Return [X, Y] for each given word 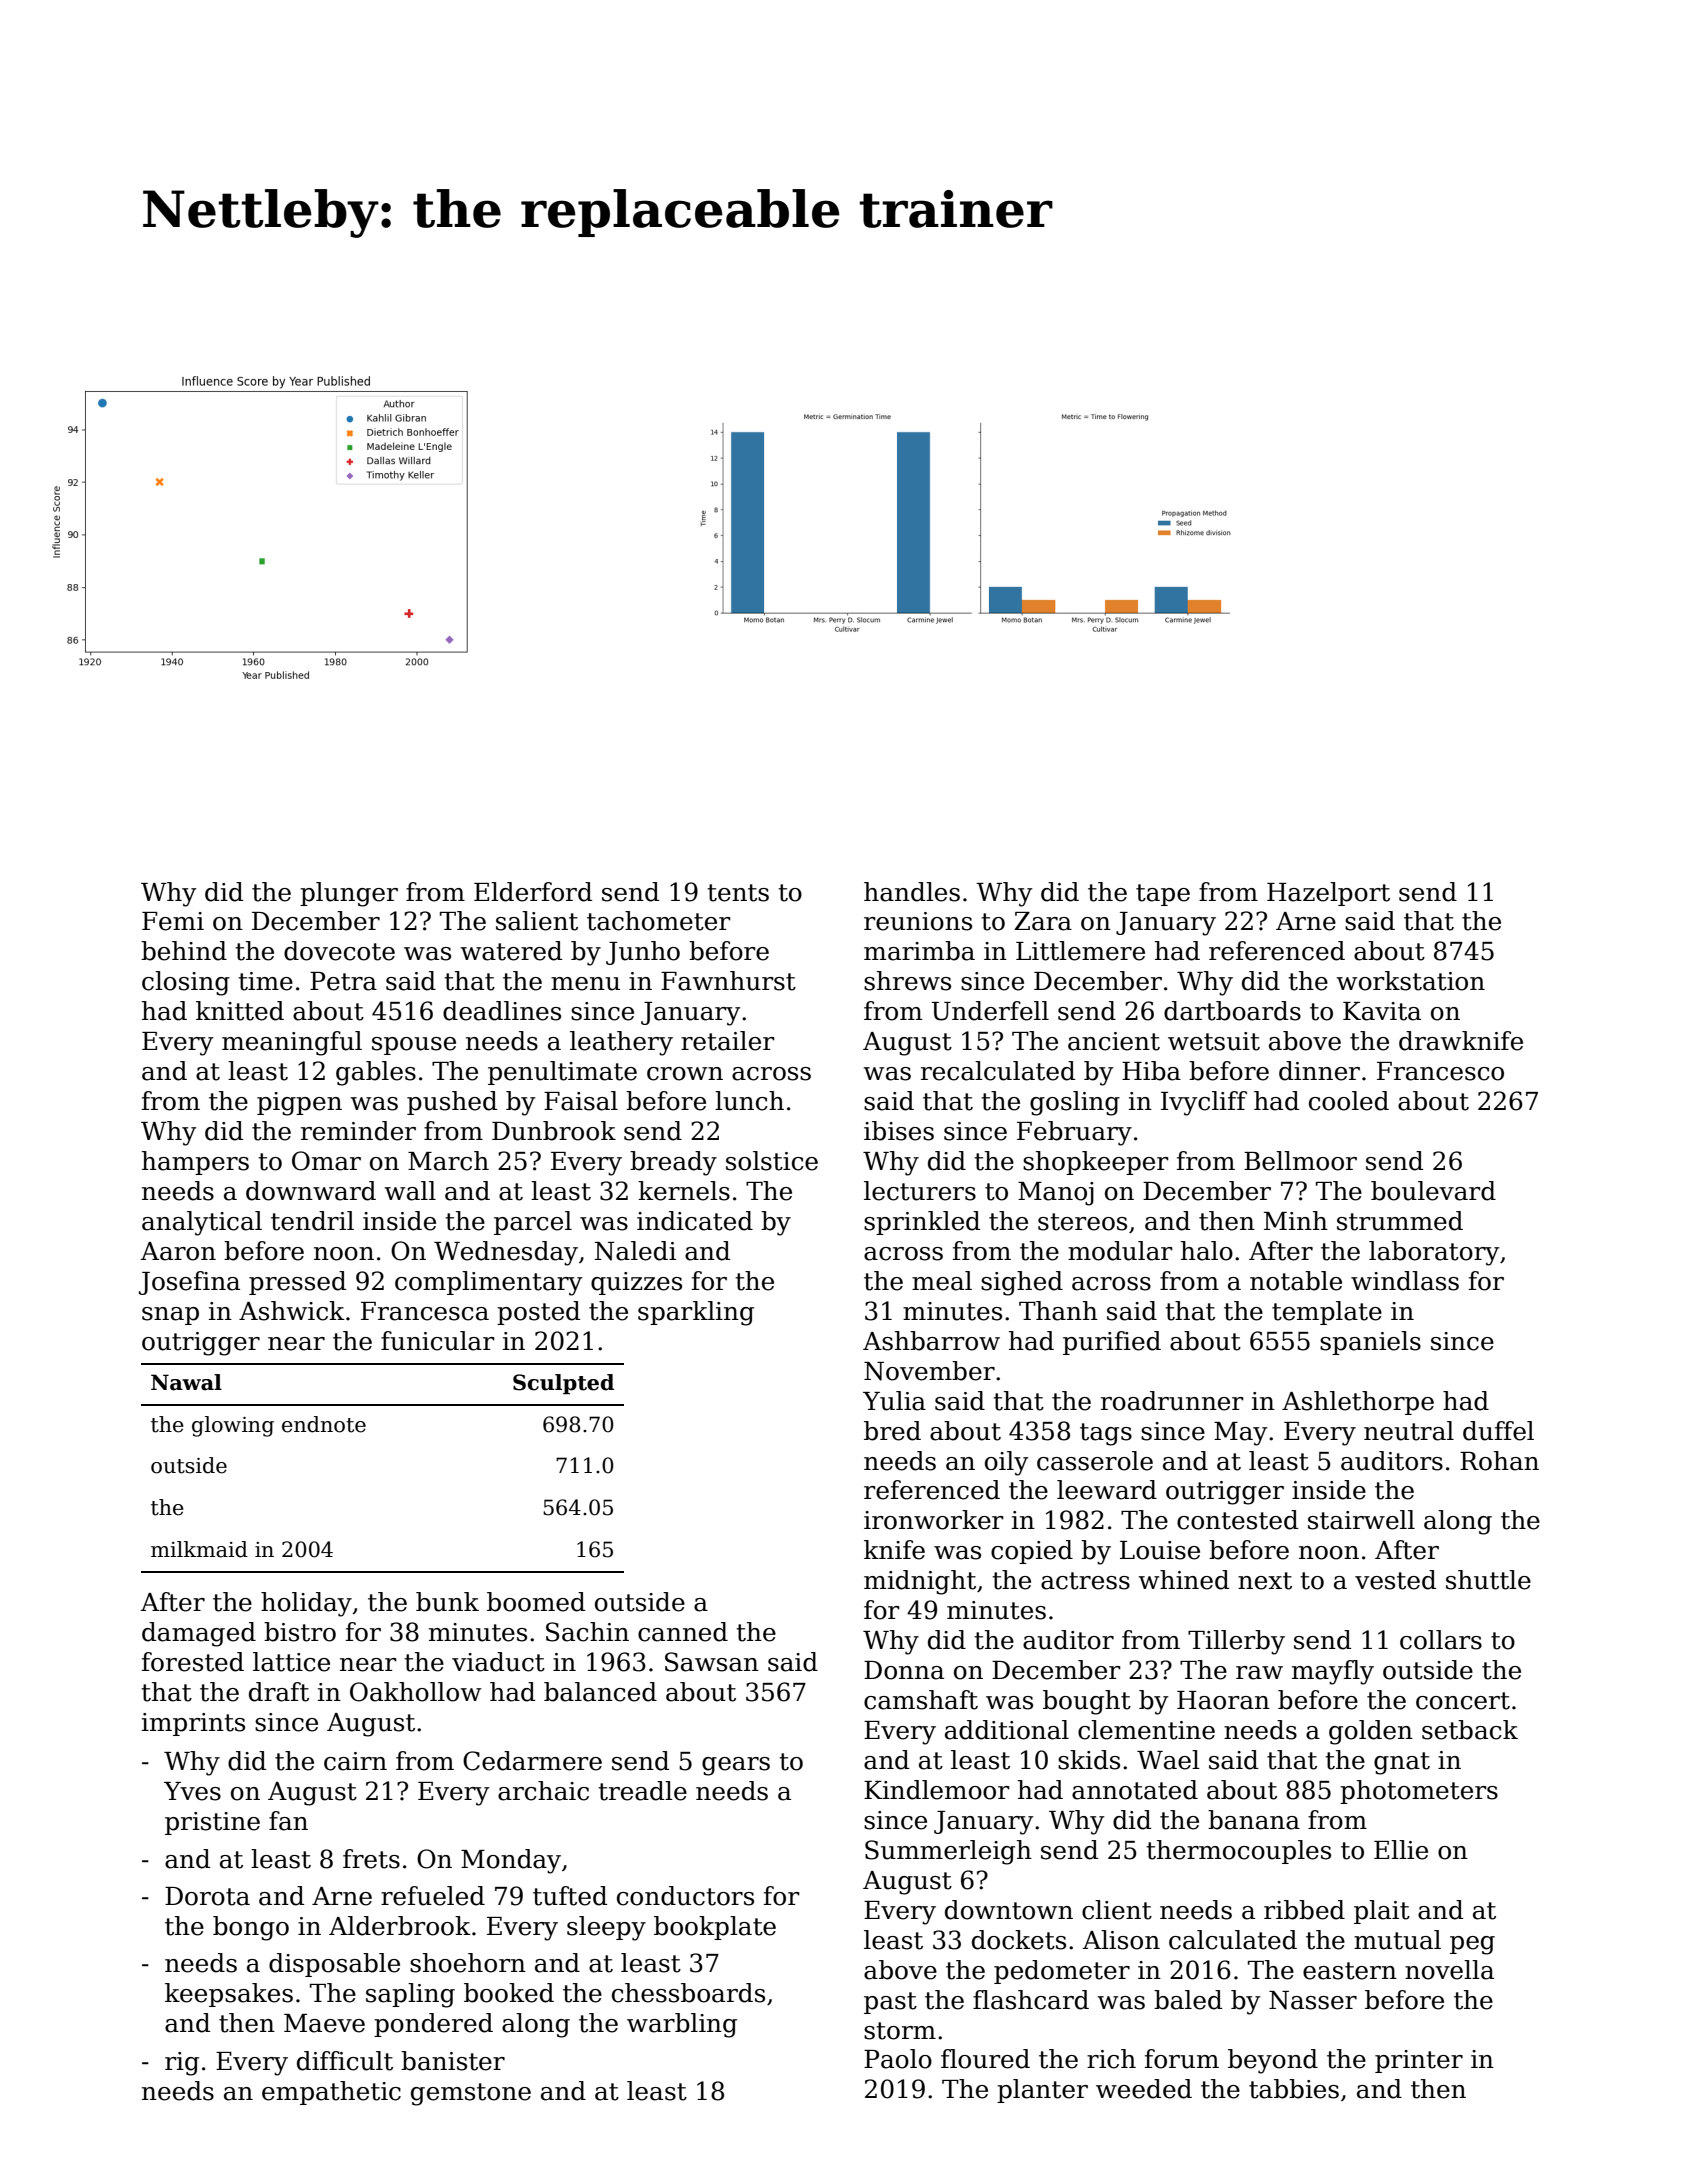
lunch [749, 1101]
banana [1254, 1820]
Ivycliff [1204, 1103]
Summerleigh [948, 1852]
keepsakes [229, 1995]
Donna [904, 1670]
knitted [240, 1011]
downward [311, 1191]
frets [371, 1859]
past [890, 2003]
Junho [643, 953]
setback [1470, 1730]
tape [1163, 895]
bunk [447, 1602]
